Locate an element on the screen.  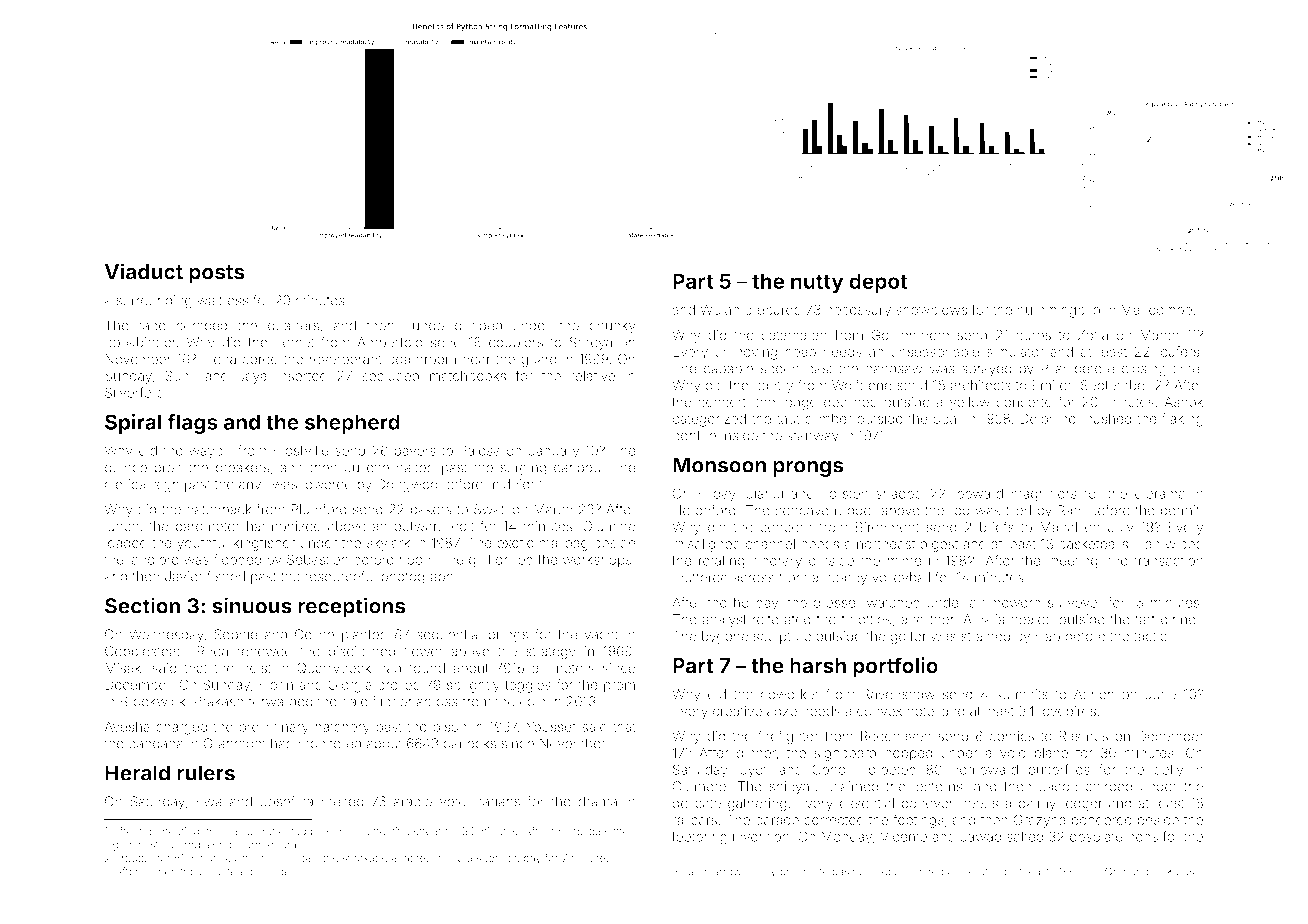
Goldenmere is located at coordinates (910, 334).
